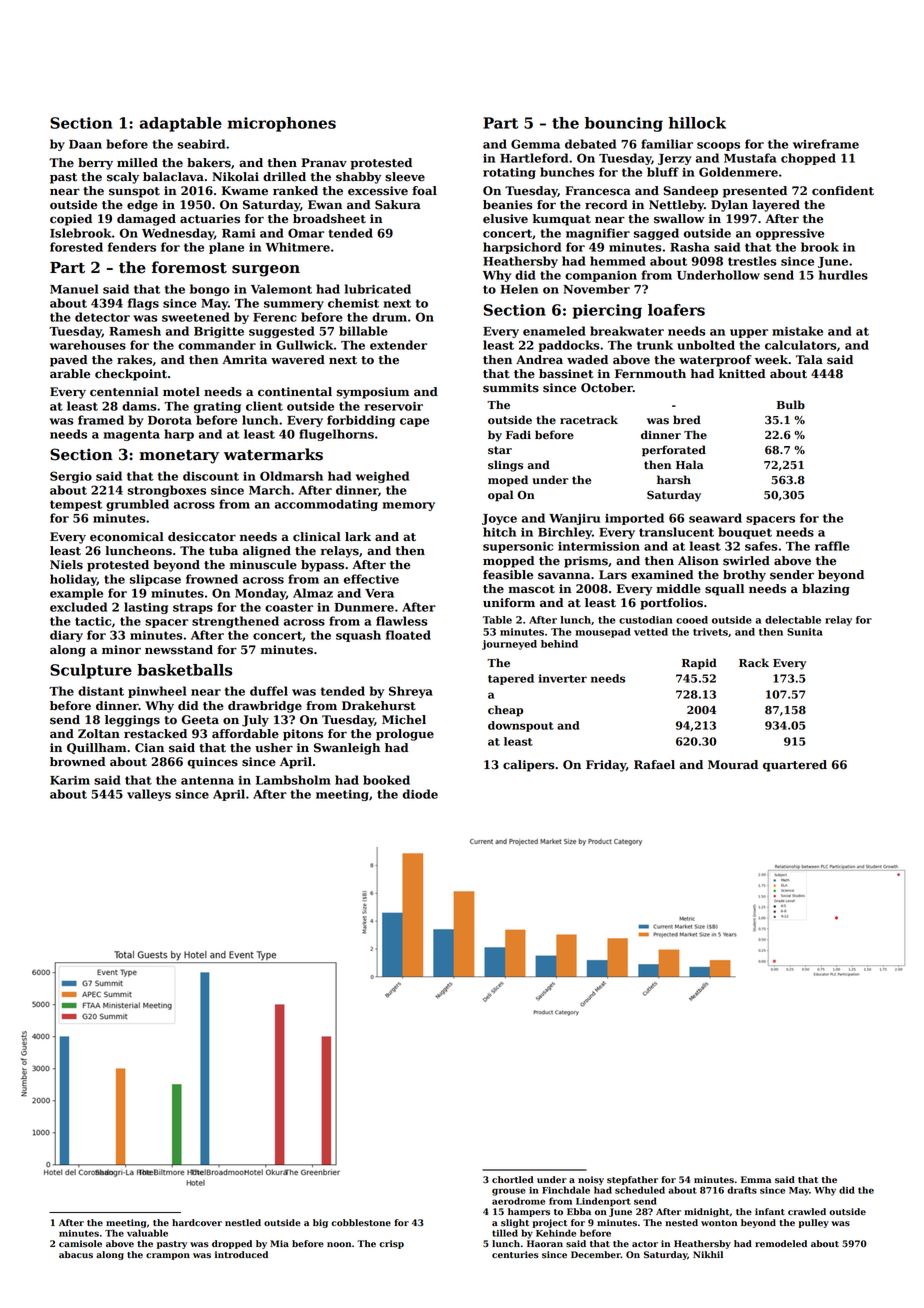 The width and height of the screenshot is (924, 1308). Describe the element at coordinates (398, 345) in the screenshot. I see `extender` at that location.
